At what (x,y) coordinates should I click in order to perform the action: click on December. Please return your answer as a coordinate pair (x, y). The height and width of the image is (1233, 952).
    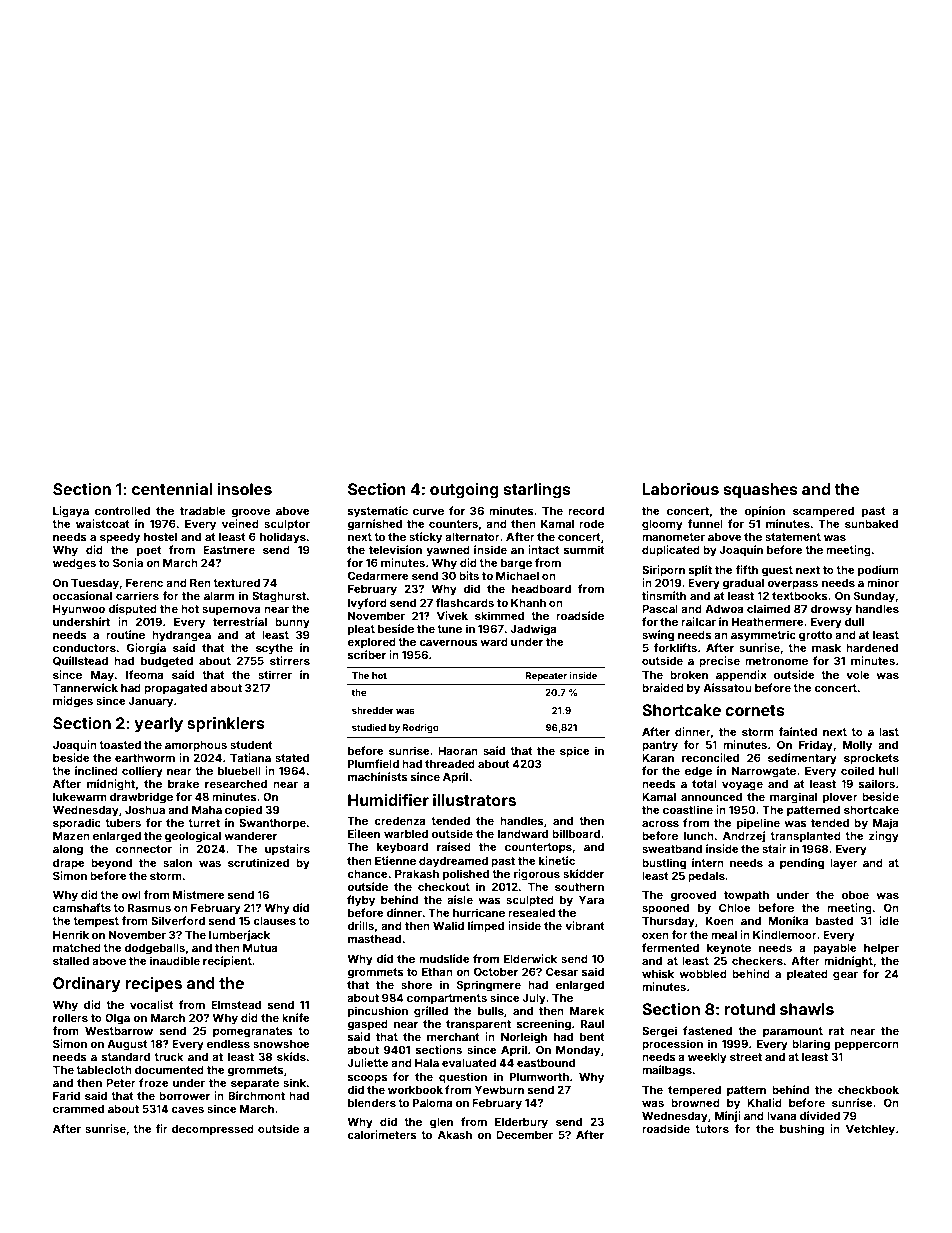
    Looking at the image, I should click on (524, 1134).
